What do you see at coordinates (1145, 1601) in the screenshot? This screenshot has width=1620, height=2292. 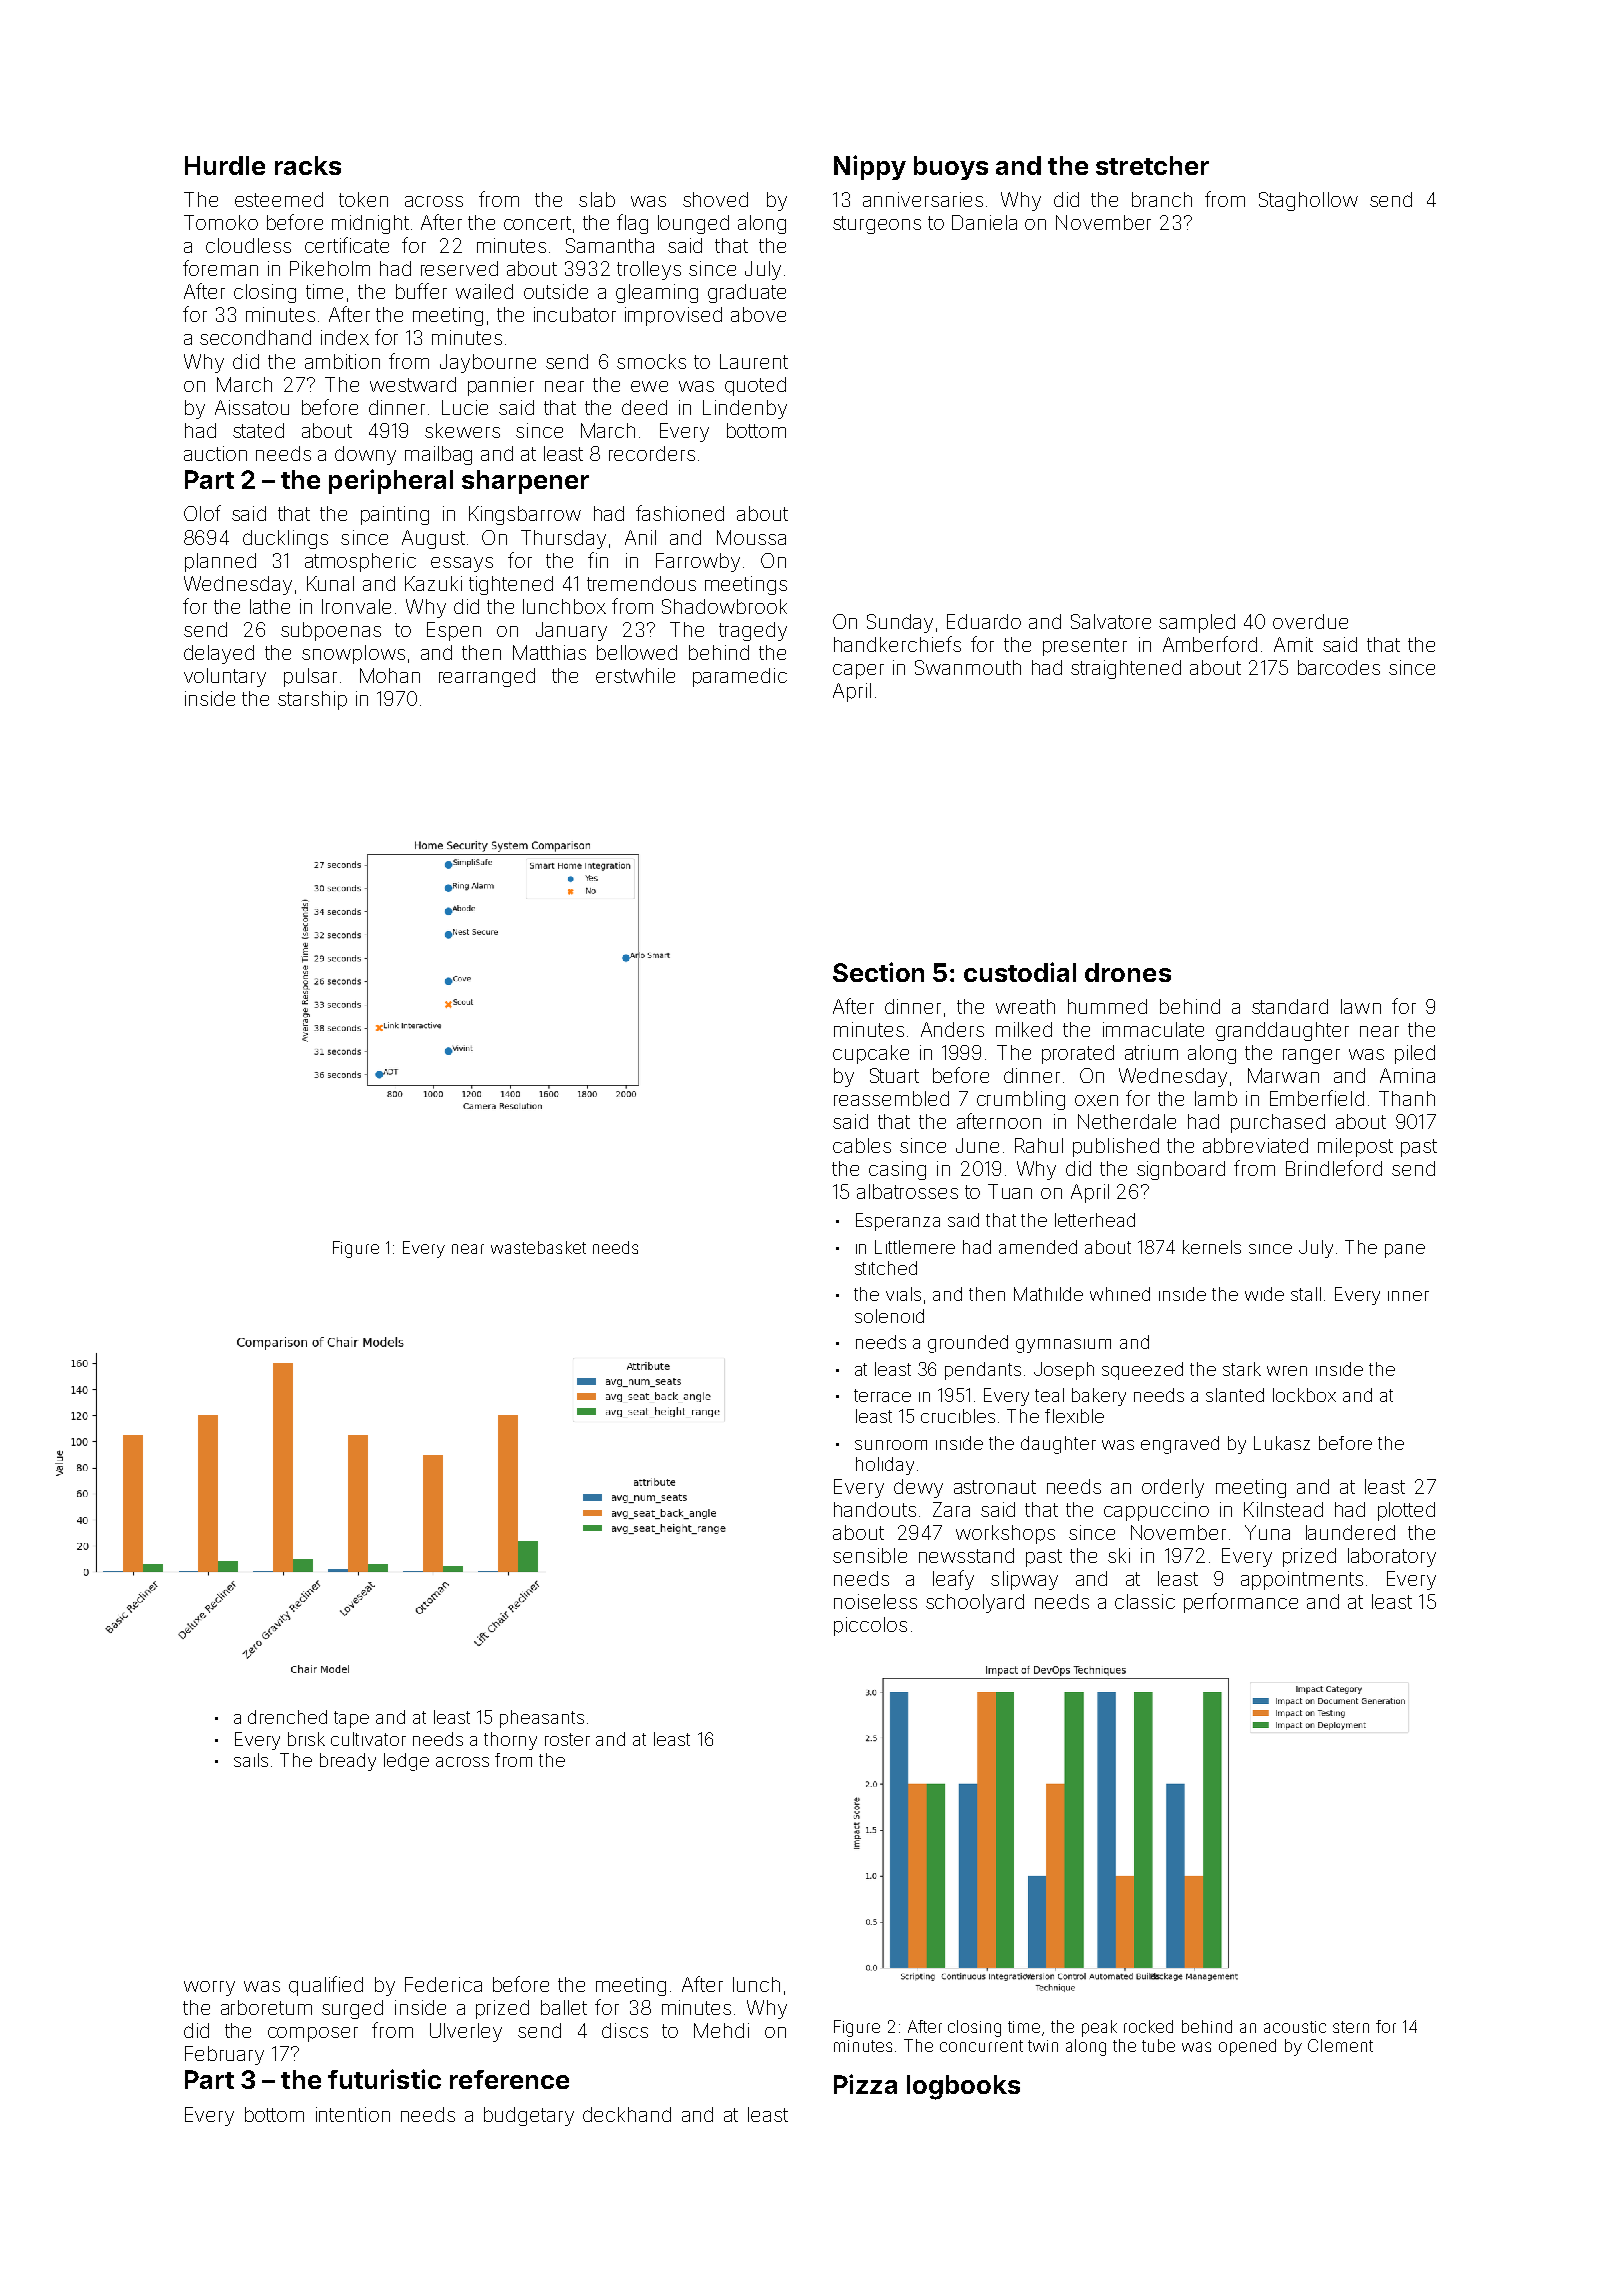 I see `classic` at bounding box center [1145, 1601].
